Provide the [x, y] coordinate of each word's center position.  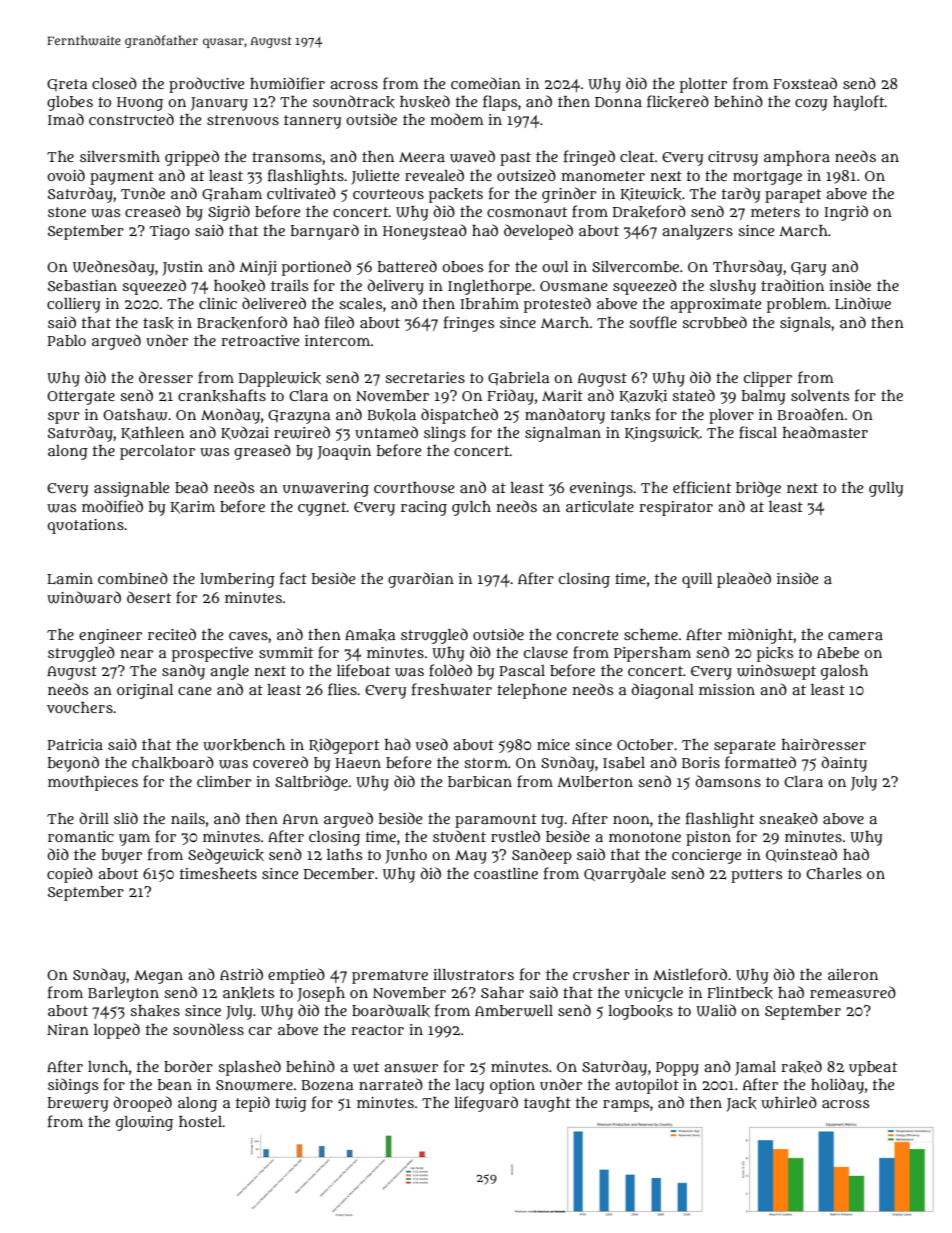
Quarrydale [625, 875]
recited [172, 634]
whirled [789, 1102]
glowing [144, 1123]
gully [886, 489]
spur [64, 418]
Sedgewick [226, 856]
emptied [296, 976]
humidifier [287, 83]
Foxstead [805, 83]
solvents [820, 395]
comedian [486, 83]
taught [547, 1104]
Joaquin [344, 452]
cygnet [322, 509]
